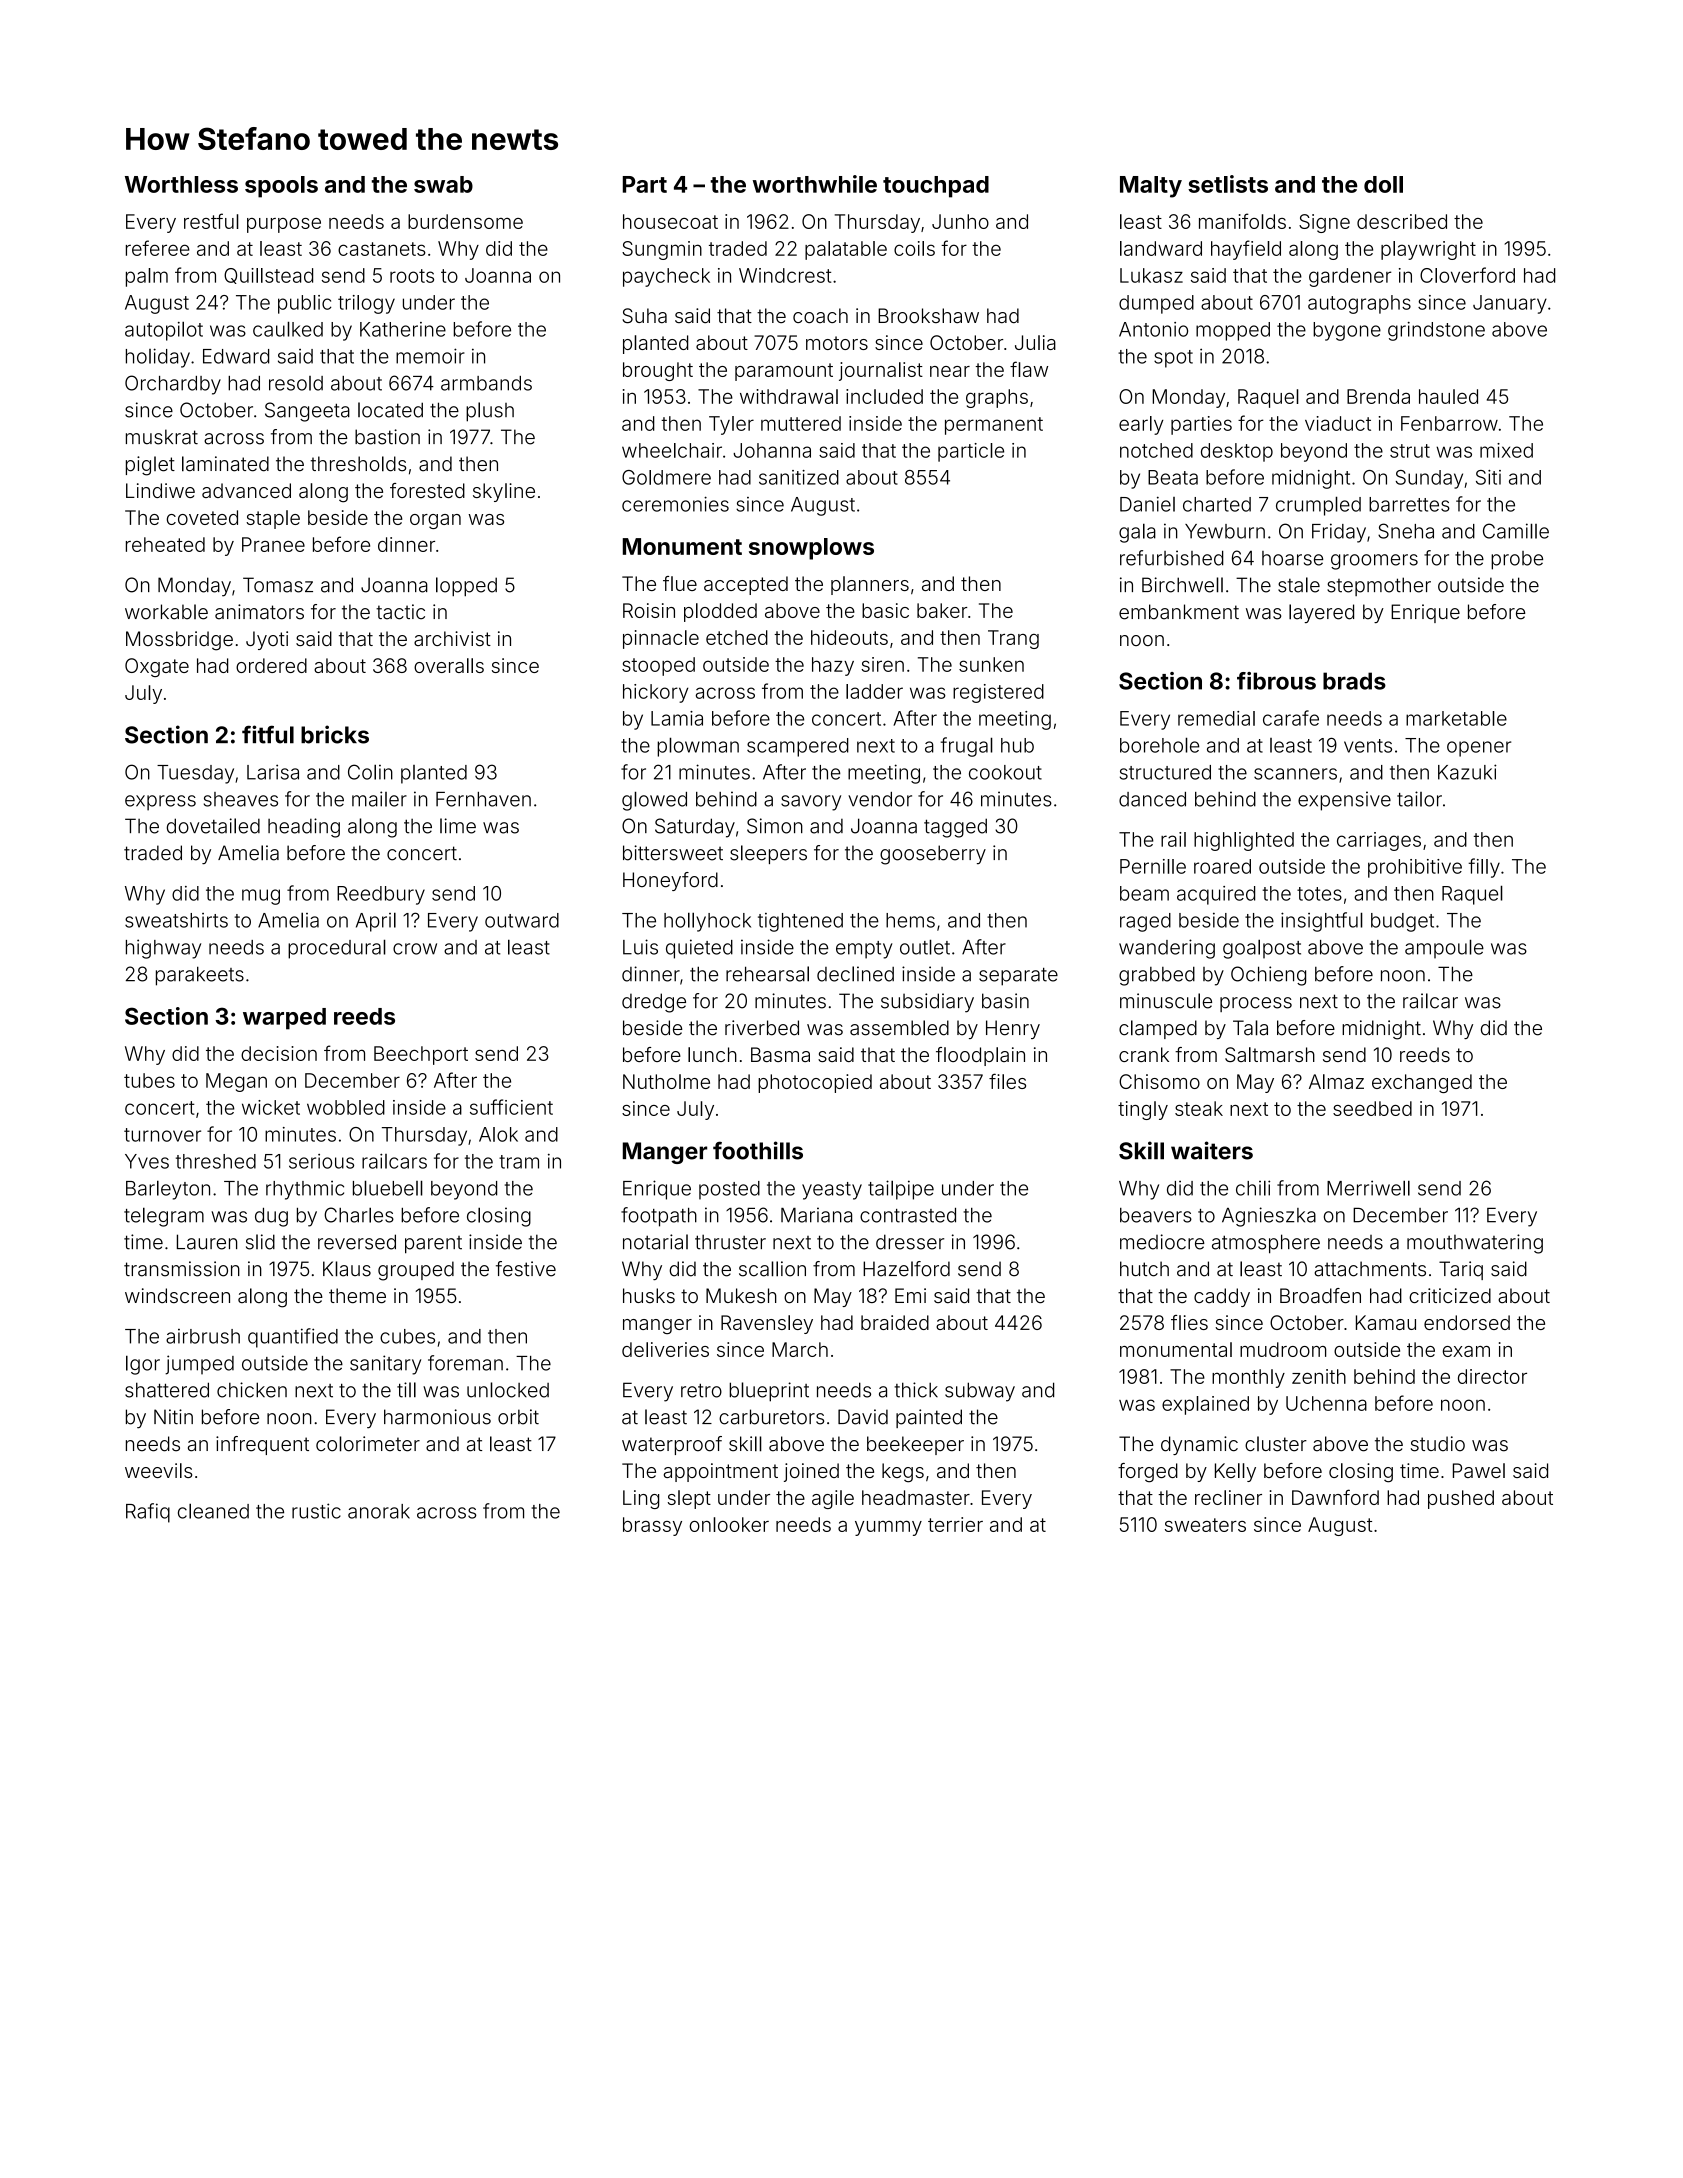 The width and height of the screenshot is (1683, 2178). I want to click on photocopied, so click(815, 1083).
